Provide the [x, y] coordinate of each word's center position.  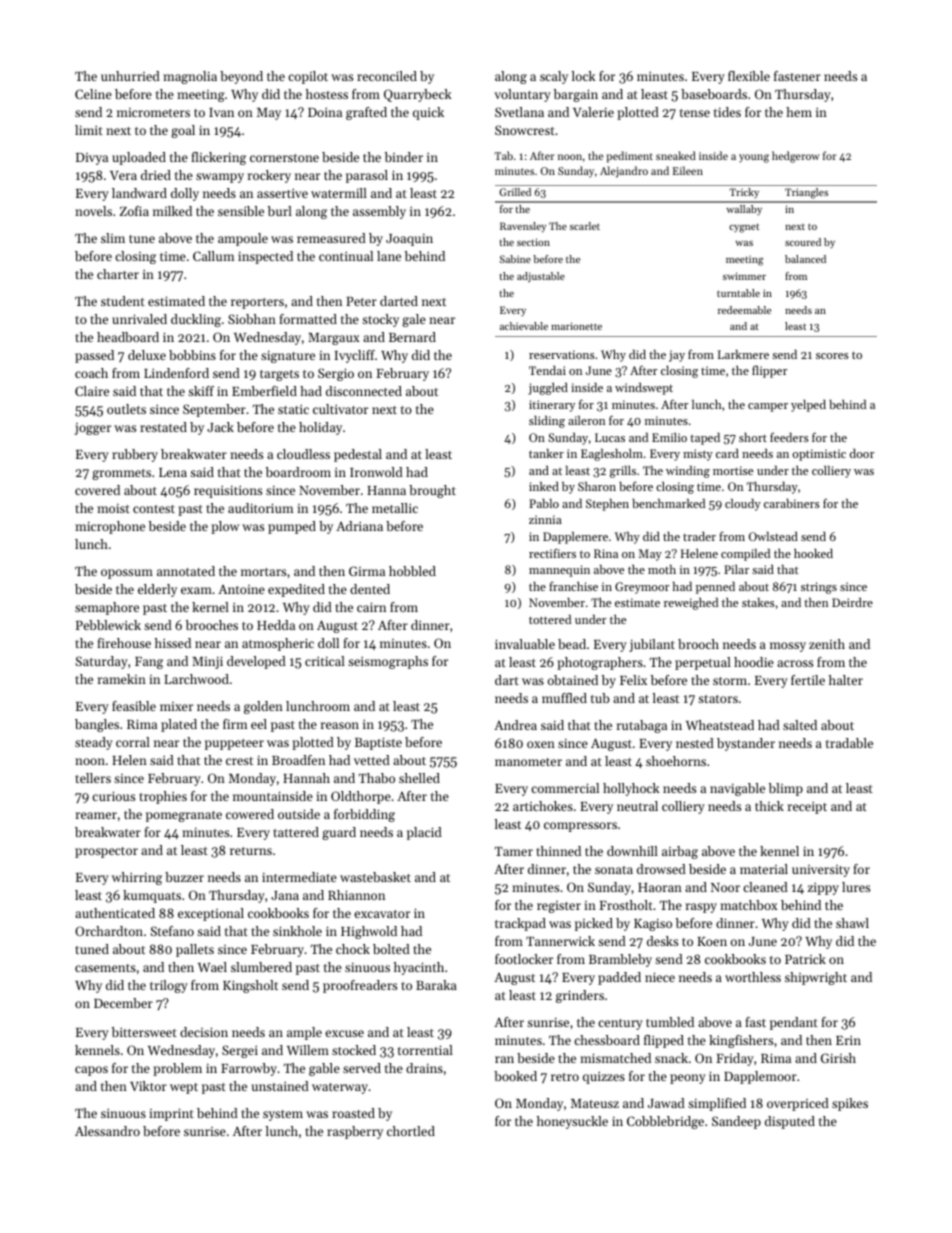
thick [769, 806]
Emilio [669, 437]
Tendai [547, 370]
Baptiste [378, 743]
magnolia [190, 77]
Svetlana [519, 112]
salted [800, 725]
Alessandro [107, 1131]
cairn [371, 607]
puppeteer [234, 744]
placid [424, 833]
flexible [749, 76]
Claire [92, 391]
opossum [127, 574]
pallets [195, 950]
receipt [807, 808]
